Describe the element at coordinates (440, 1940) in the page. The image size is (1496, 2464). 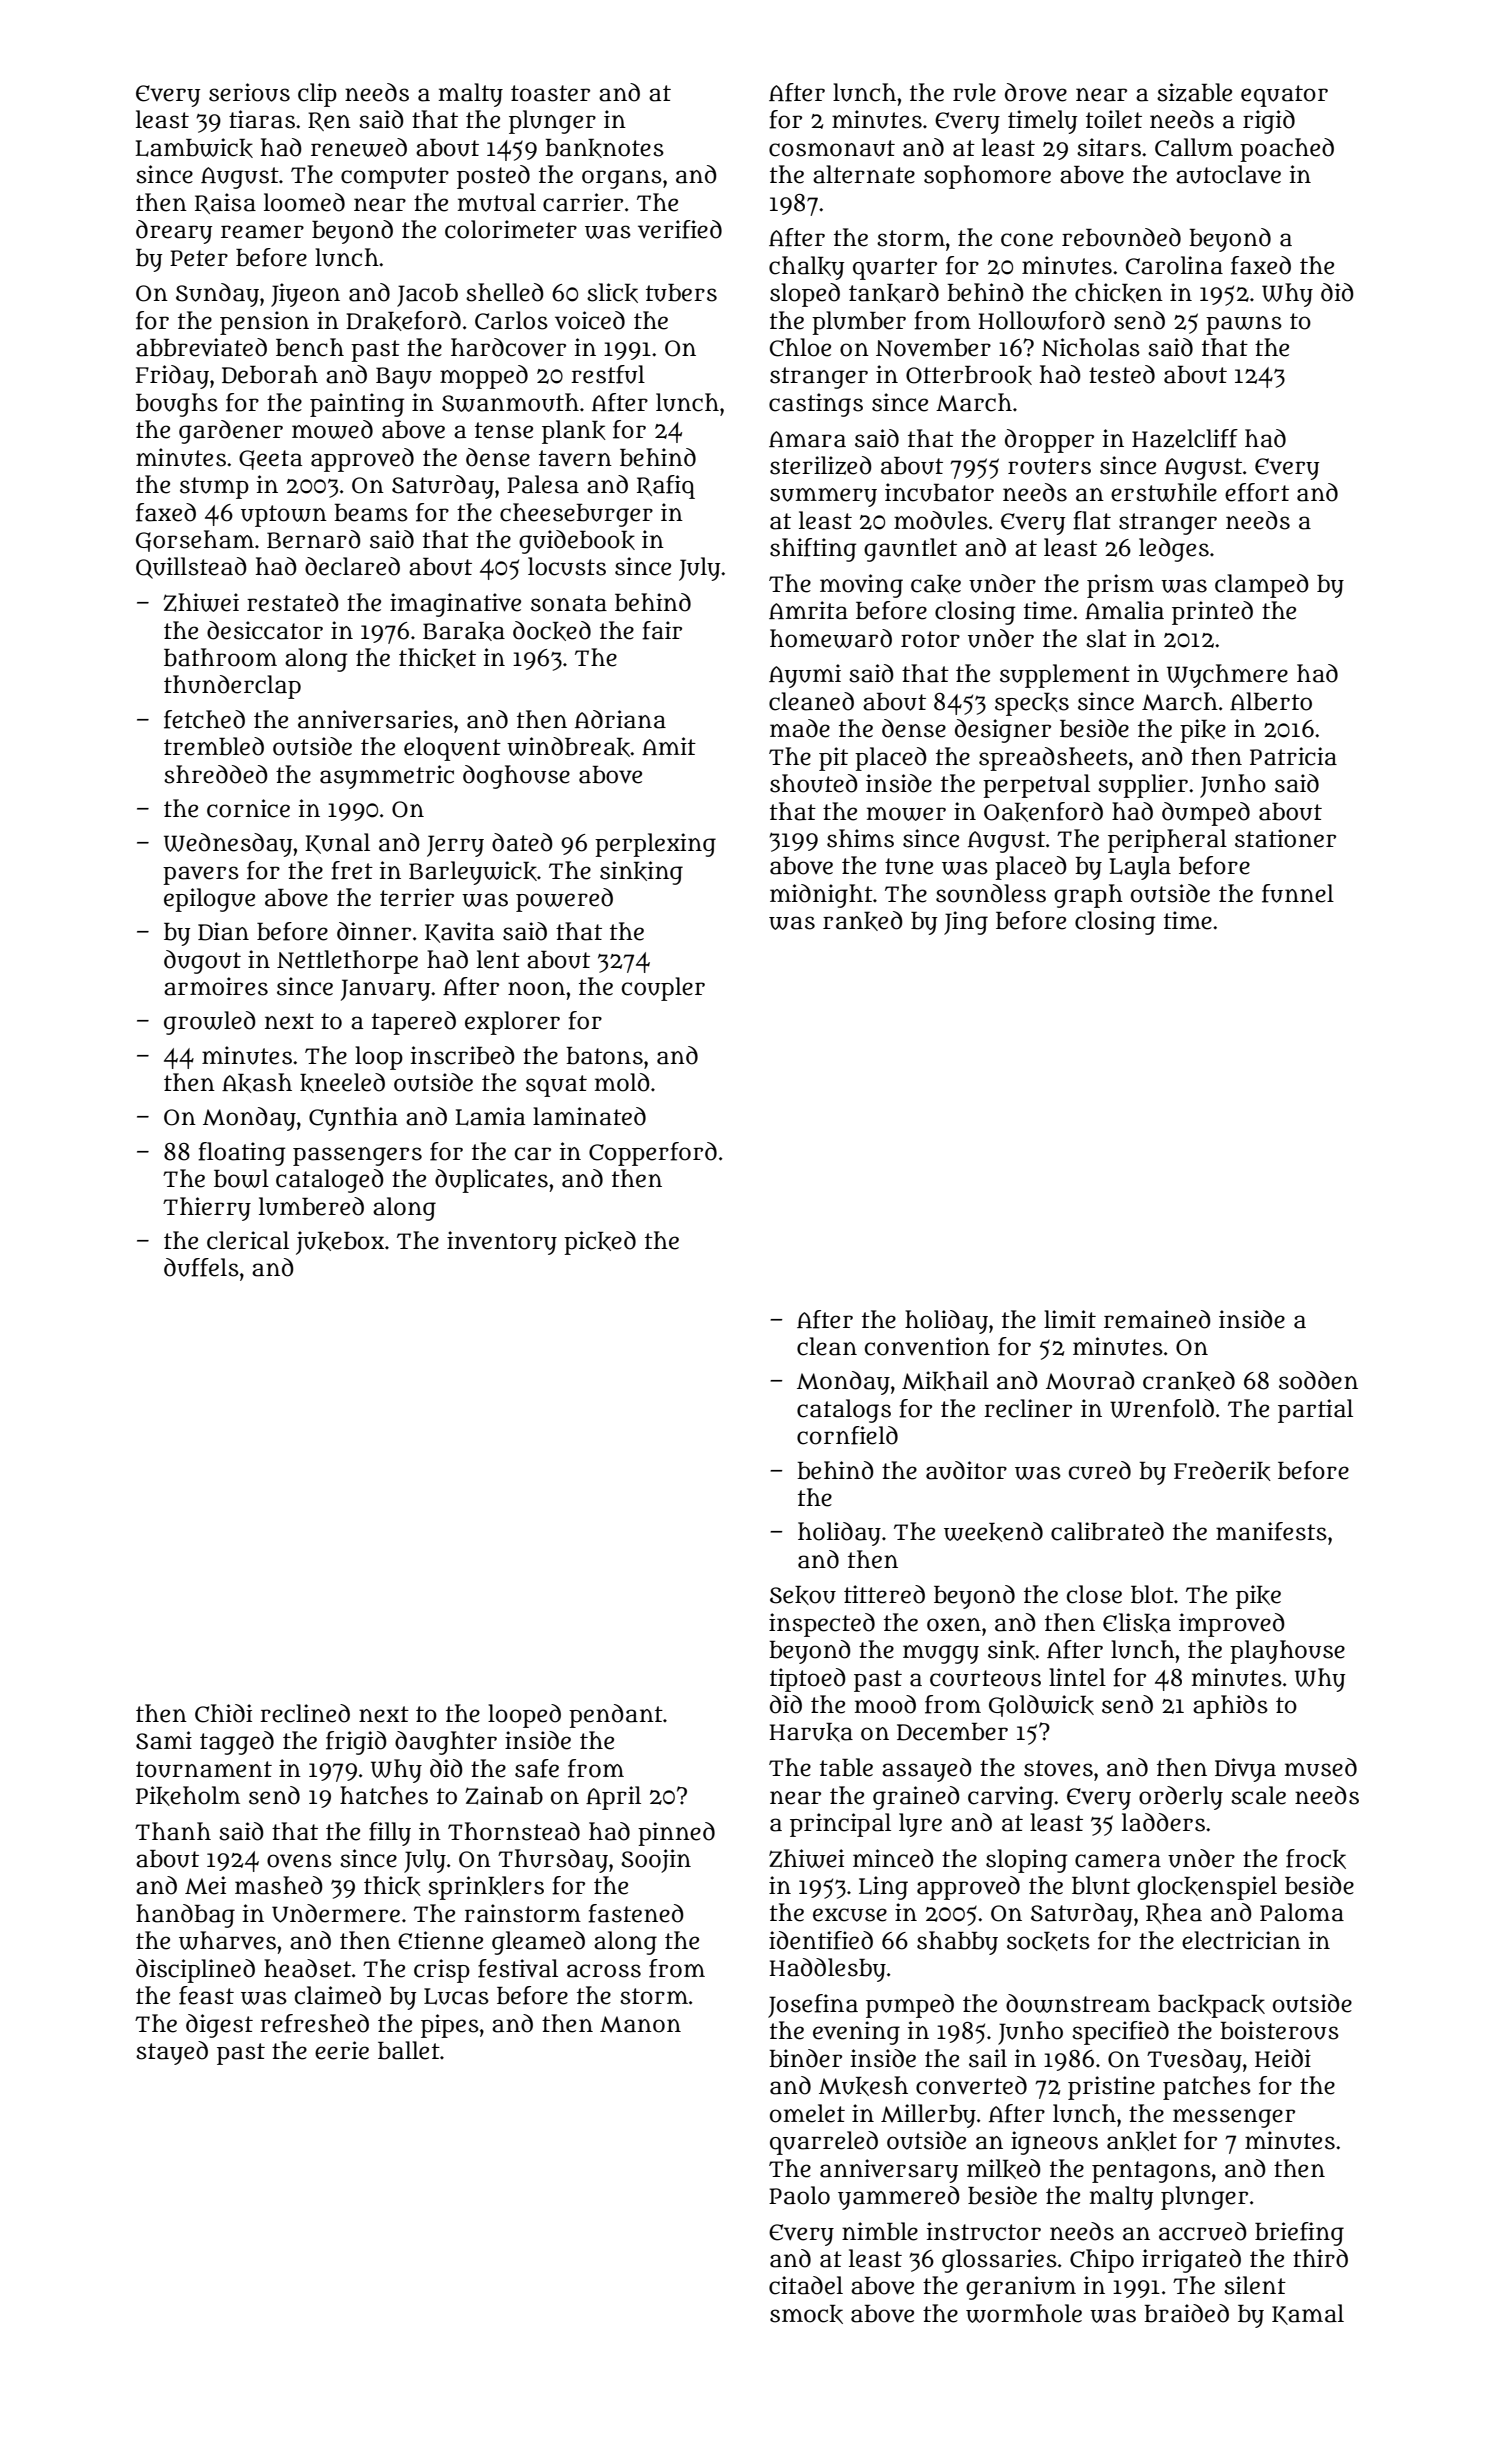
I see `Etienne` at that location.
